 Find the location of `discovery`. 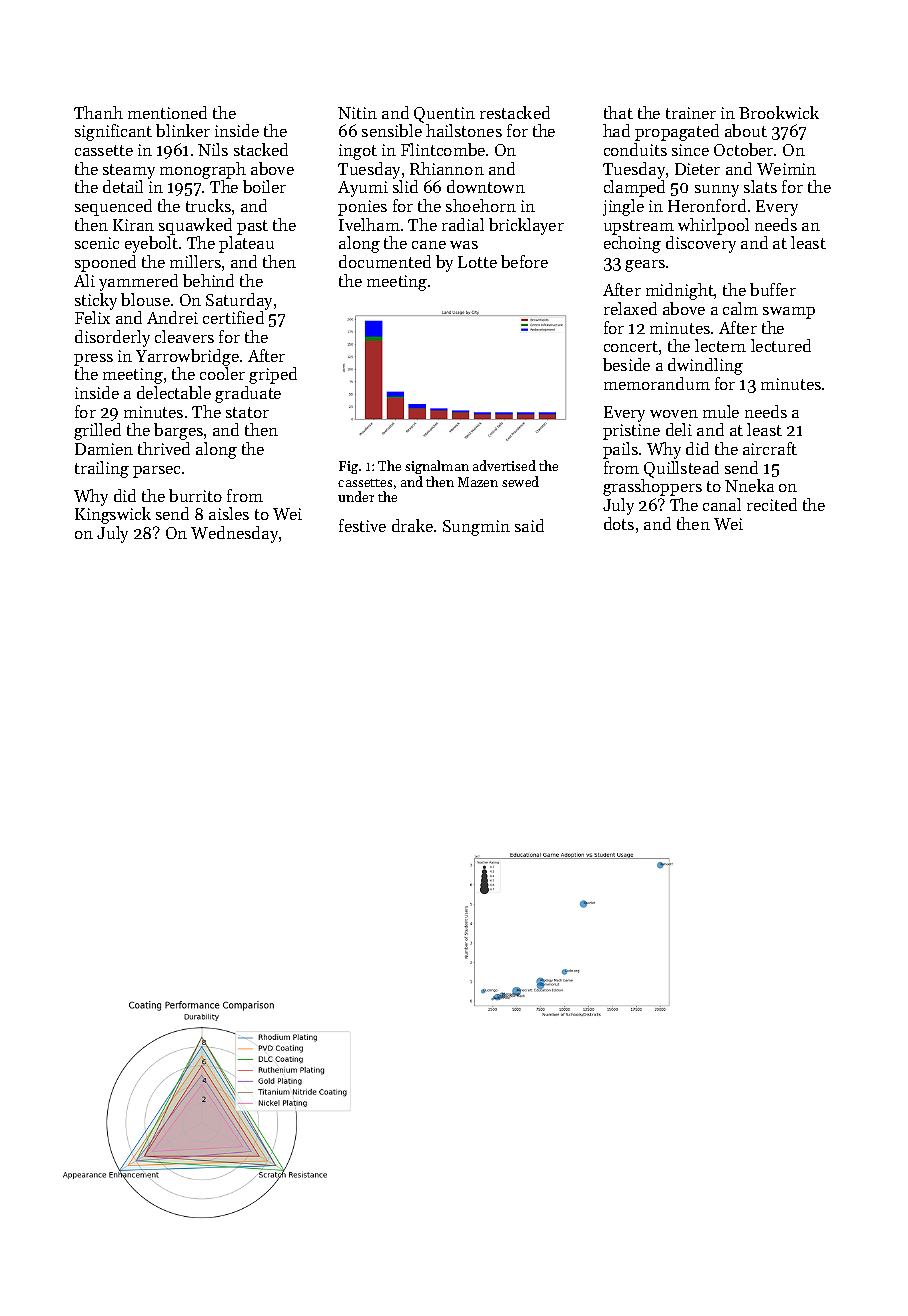

discovery is located at coordinates (701, 244).
